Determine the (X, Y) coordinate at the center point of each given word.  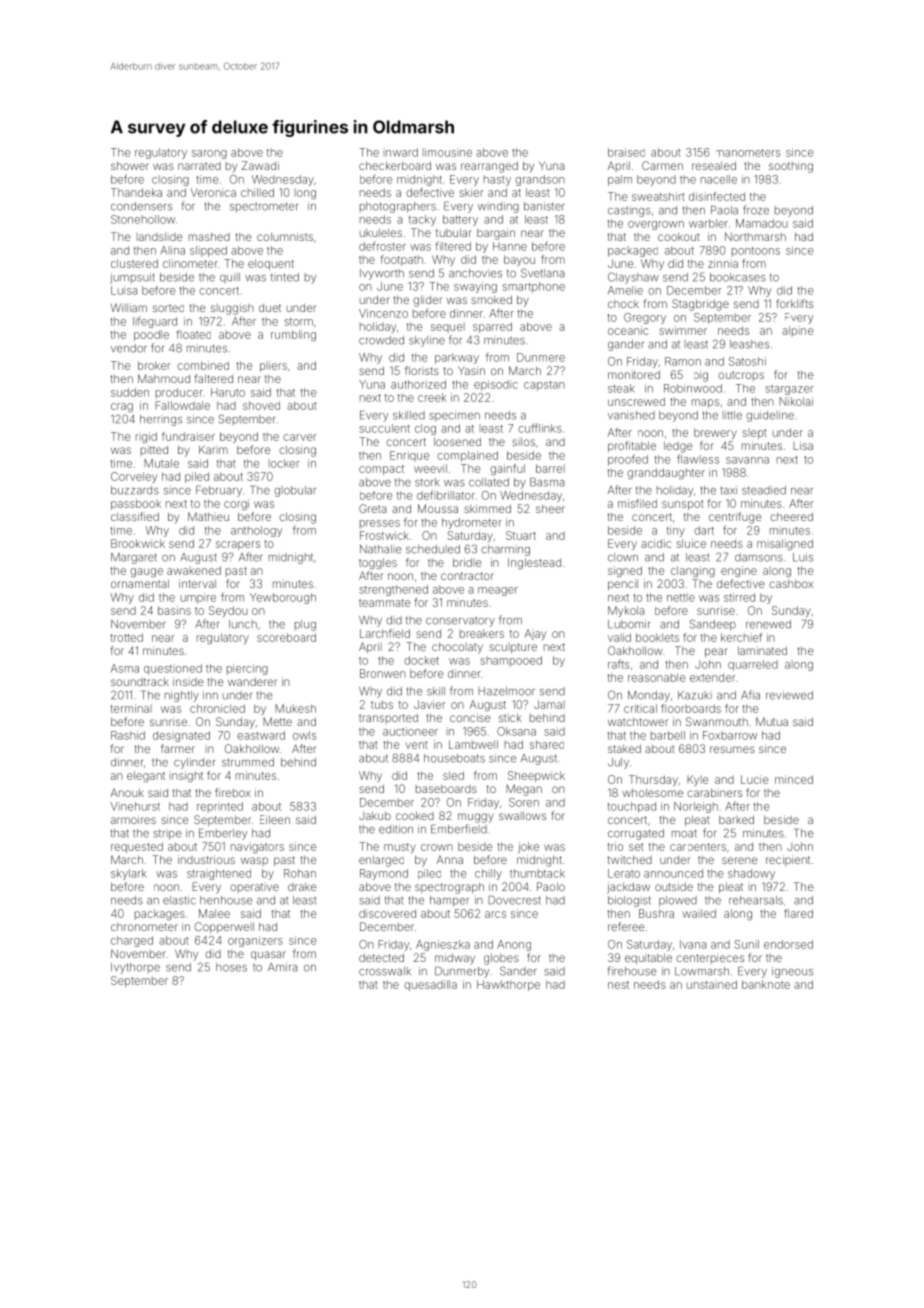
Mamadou (762, 223)
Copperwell (224, 927)
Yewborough (283, 598)
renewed (768, 624)
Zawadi (260, 165)
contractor (467, 576)
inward (401, 152)
